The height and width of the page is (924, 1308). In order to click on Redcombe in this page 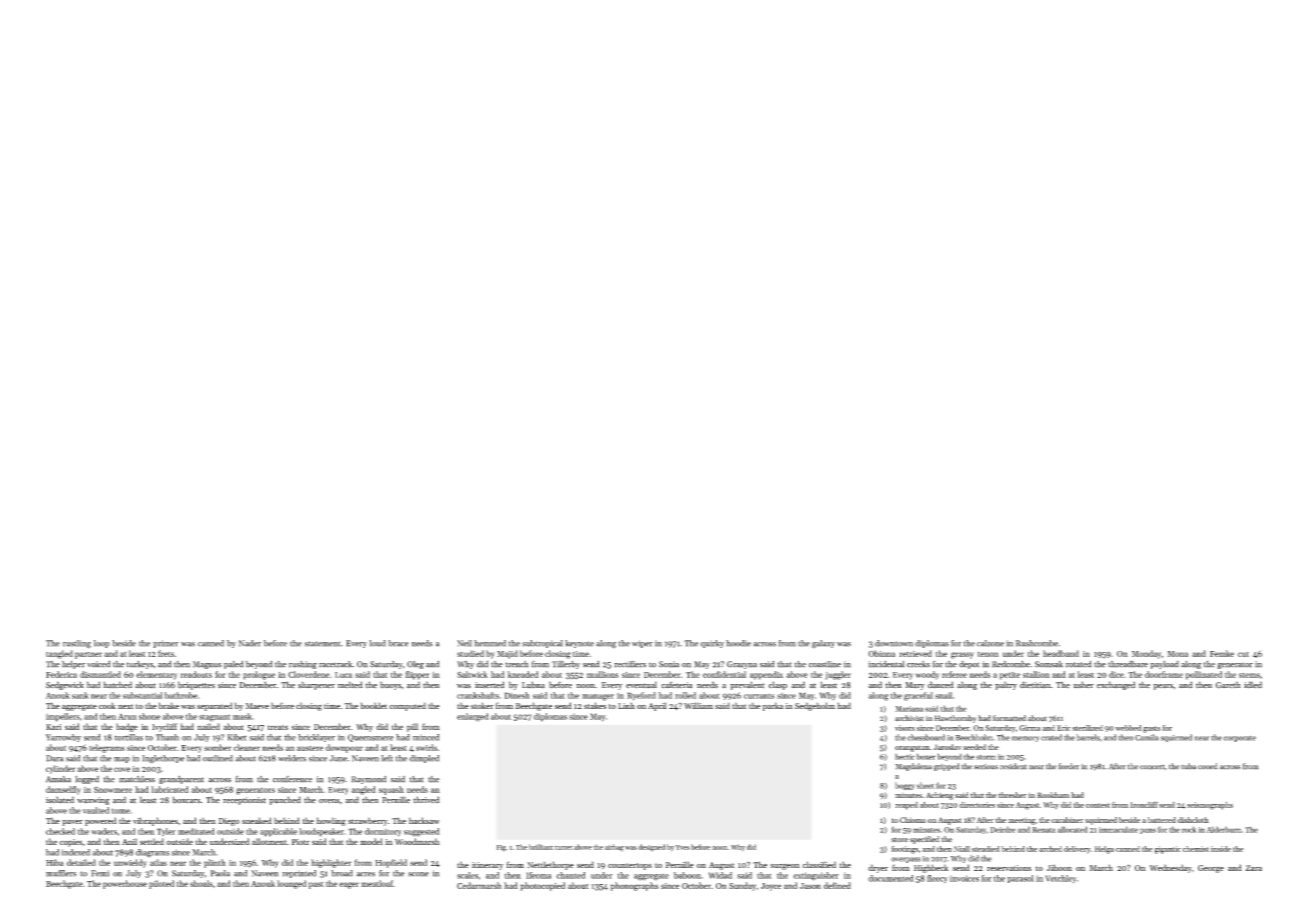, I will do `click(1011, 664)`.
